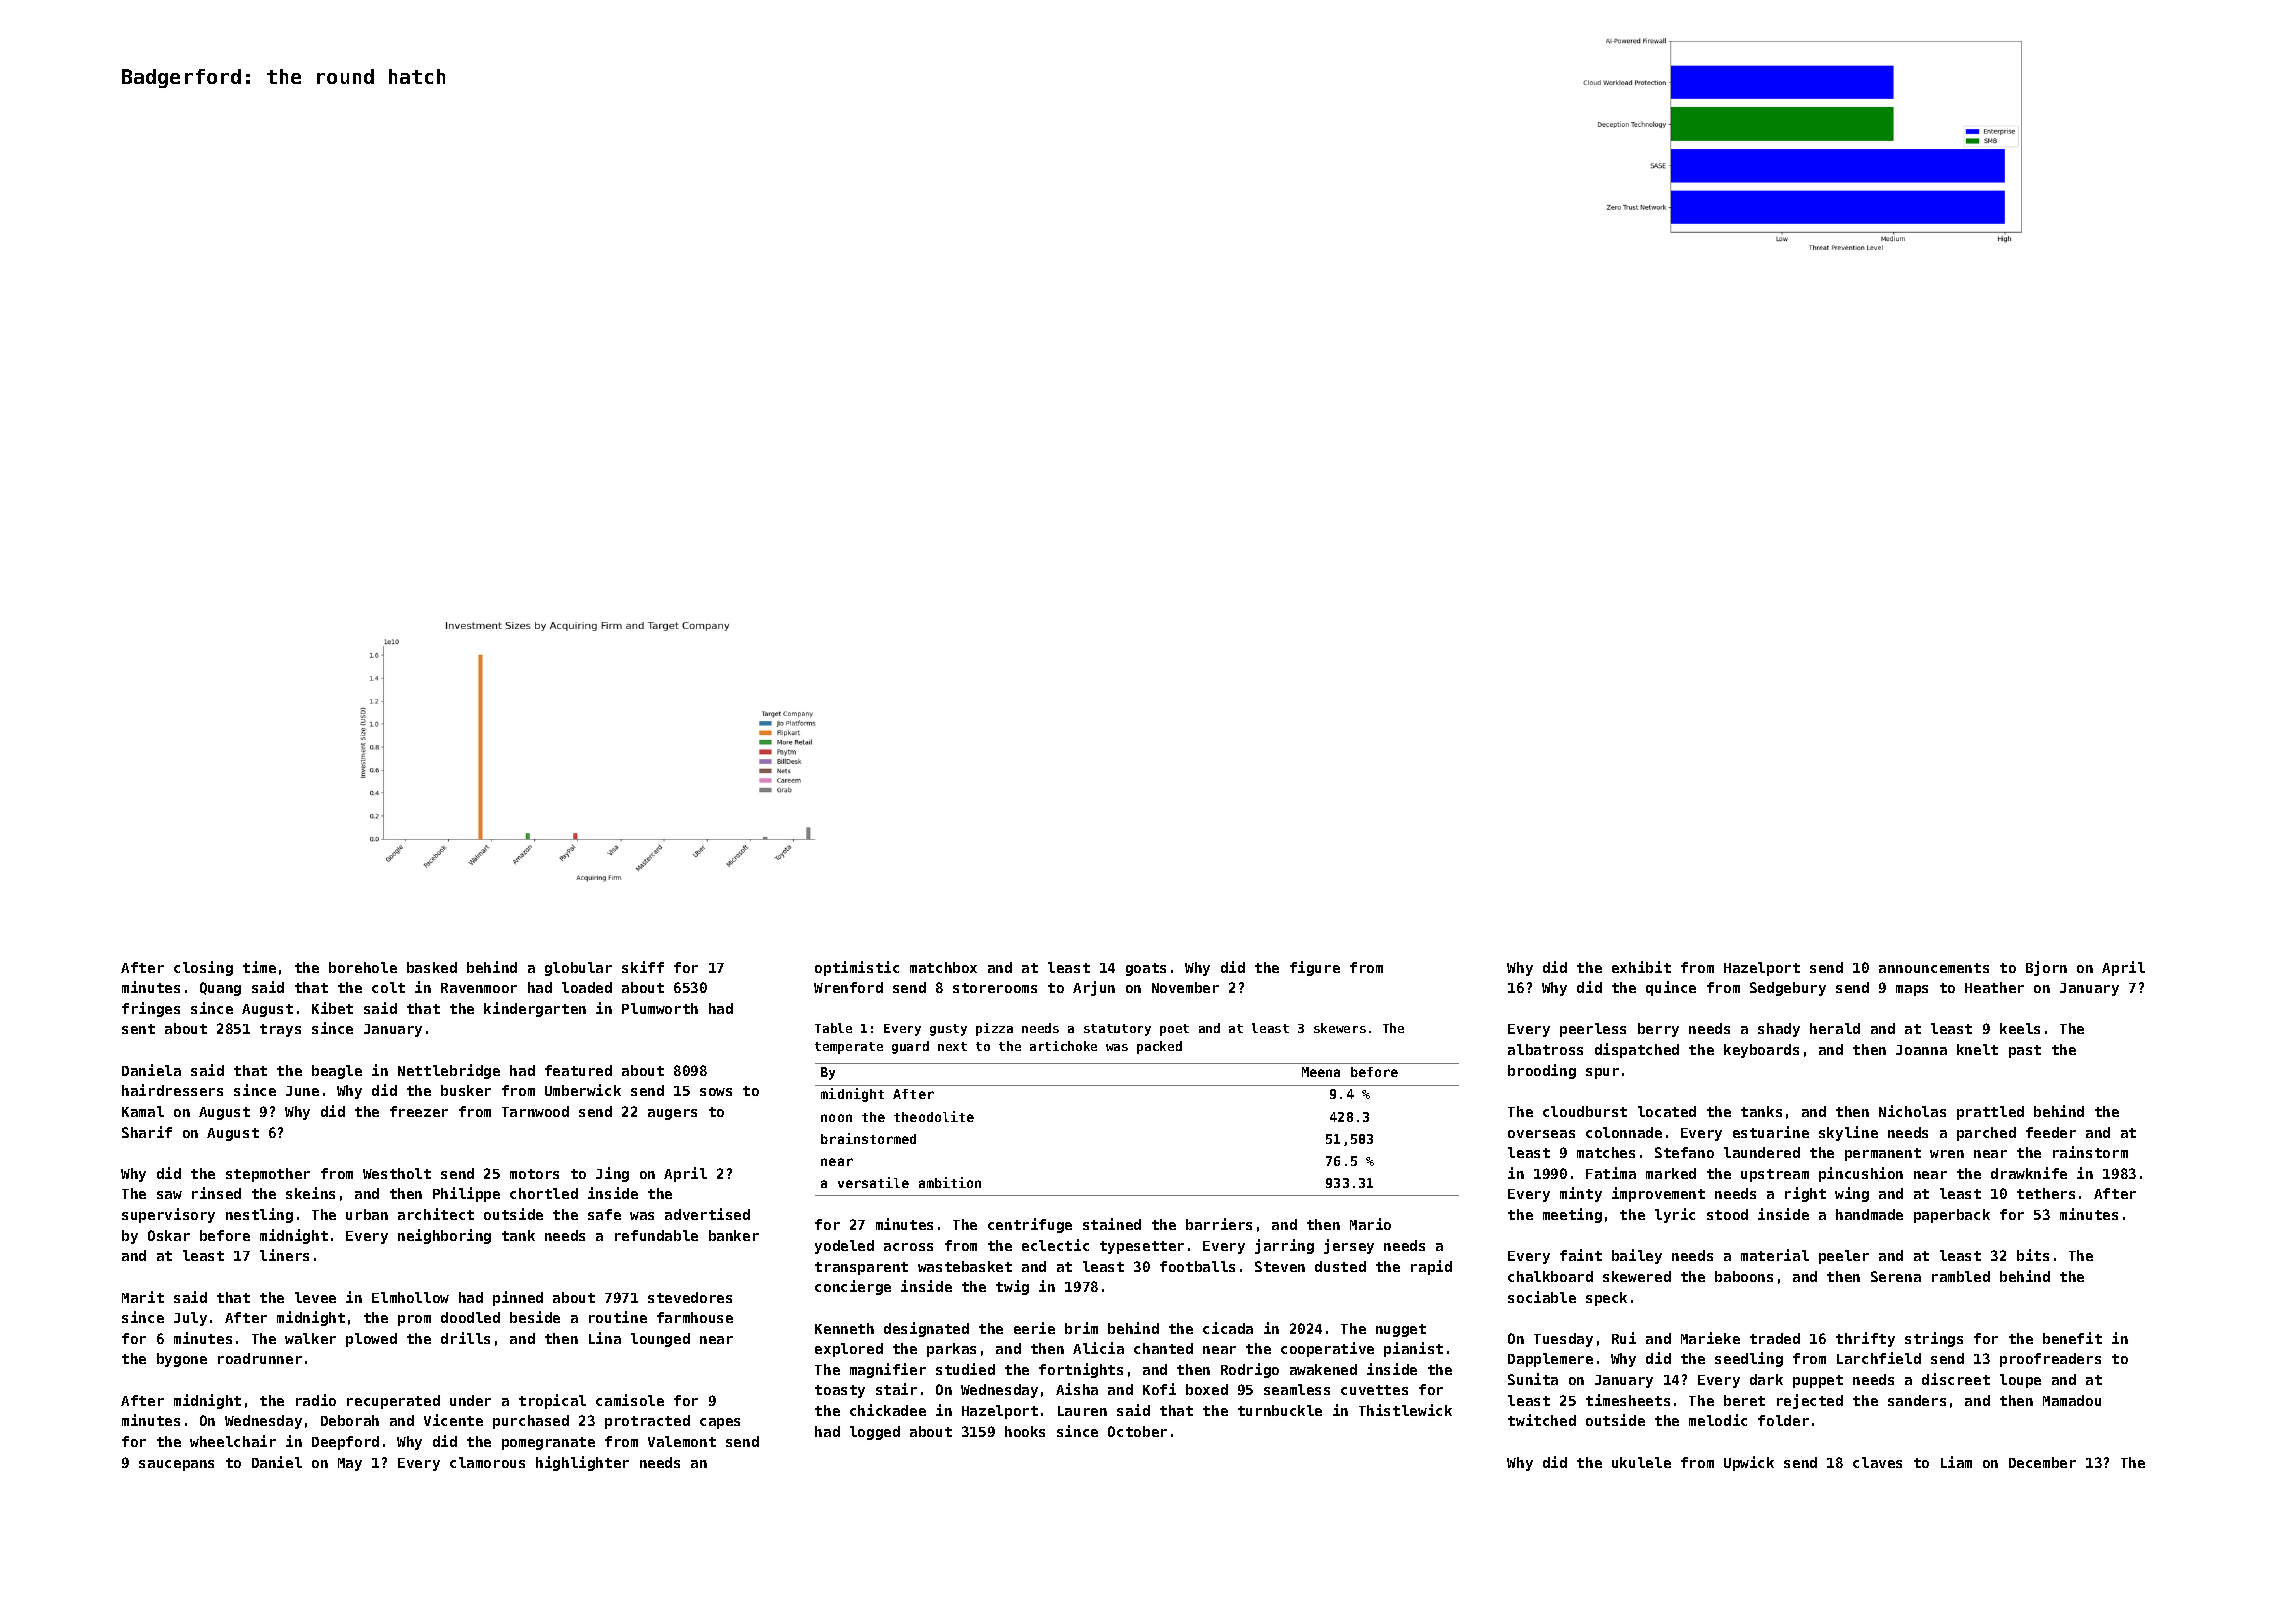  What do you see at coordinates (1581, 1194) in the document?
I see `minty` at bounding box center [1581, 1194].
